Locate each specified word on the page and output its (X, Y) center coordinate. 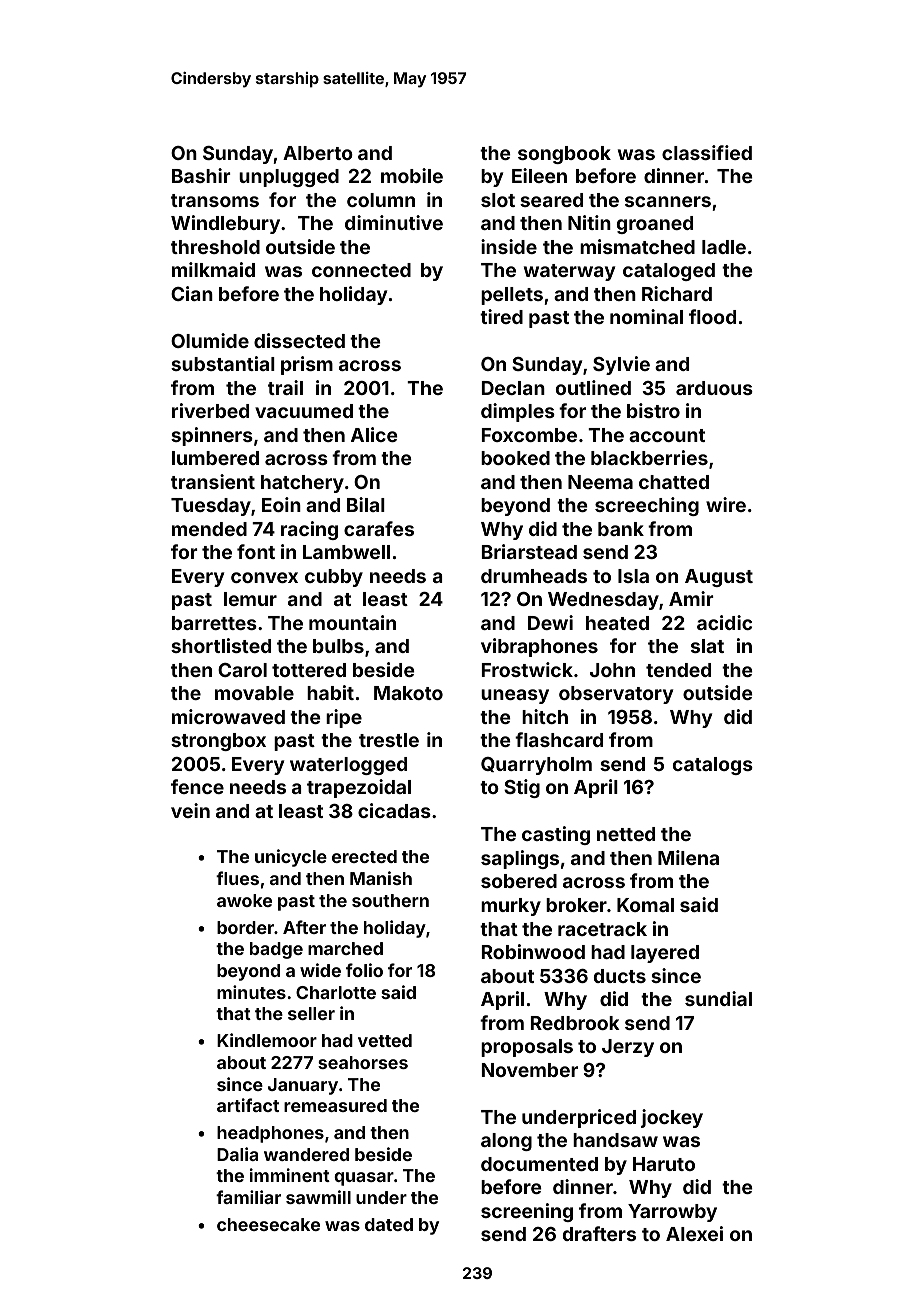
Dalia (237, 1154)
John (612, 670)
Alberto (318, 153)
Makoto (408, 693)
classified (707, 152)
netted (626, 834)
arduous (714, 388)
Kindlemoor (267, 1040)
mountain (352, 622)
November (530, 1070)
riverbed (210, 410)
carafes (379, 528)
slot (498, 200)
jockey (672, 1118)
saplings (520, 859)
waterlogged (348, 766)
